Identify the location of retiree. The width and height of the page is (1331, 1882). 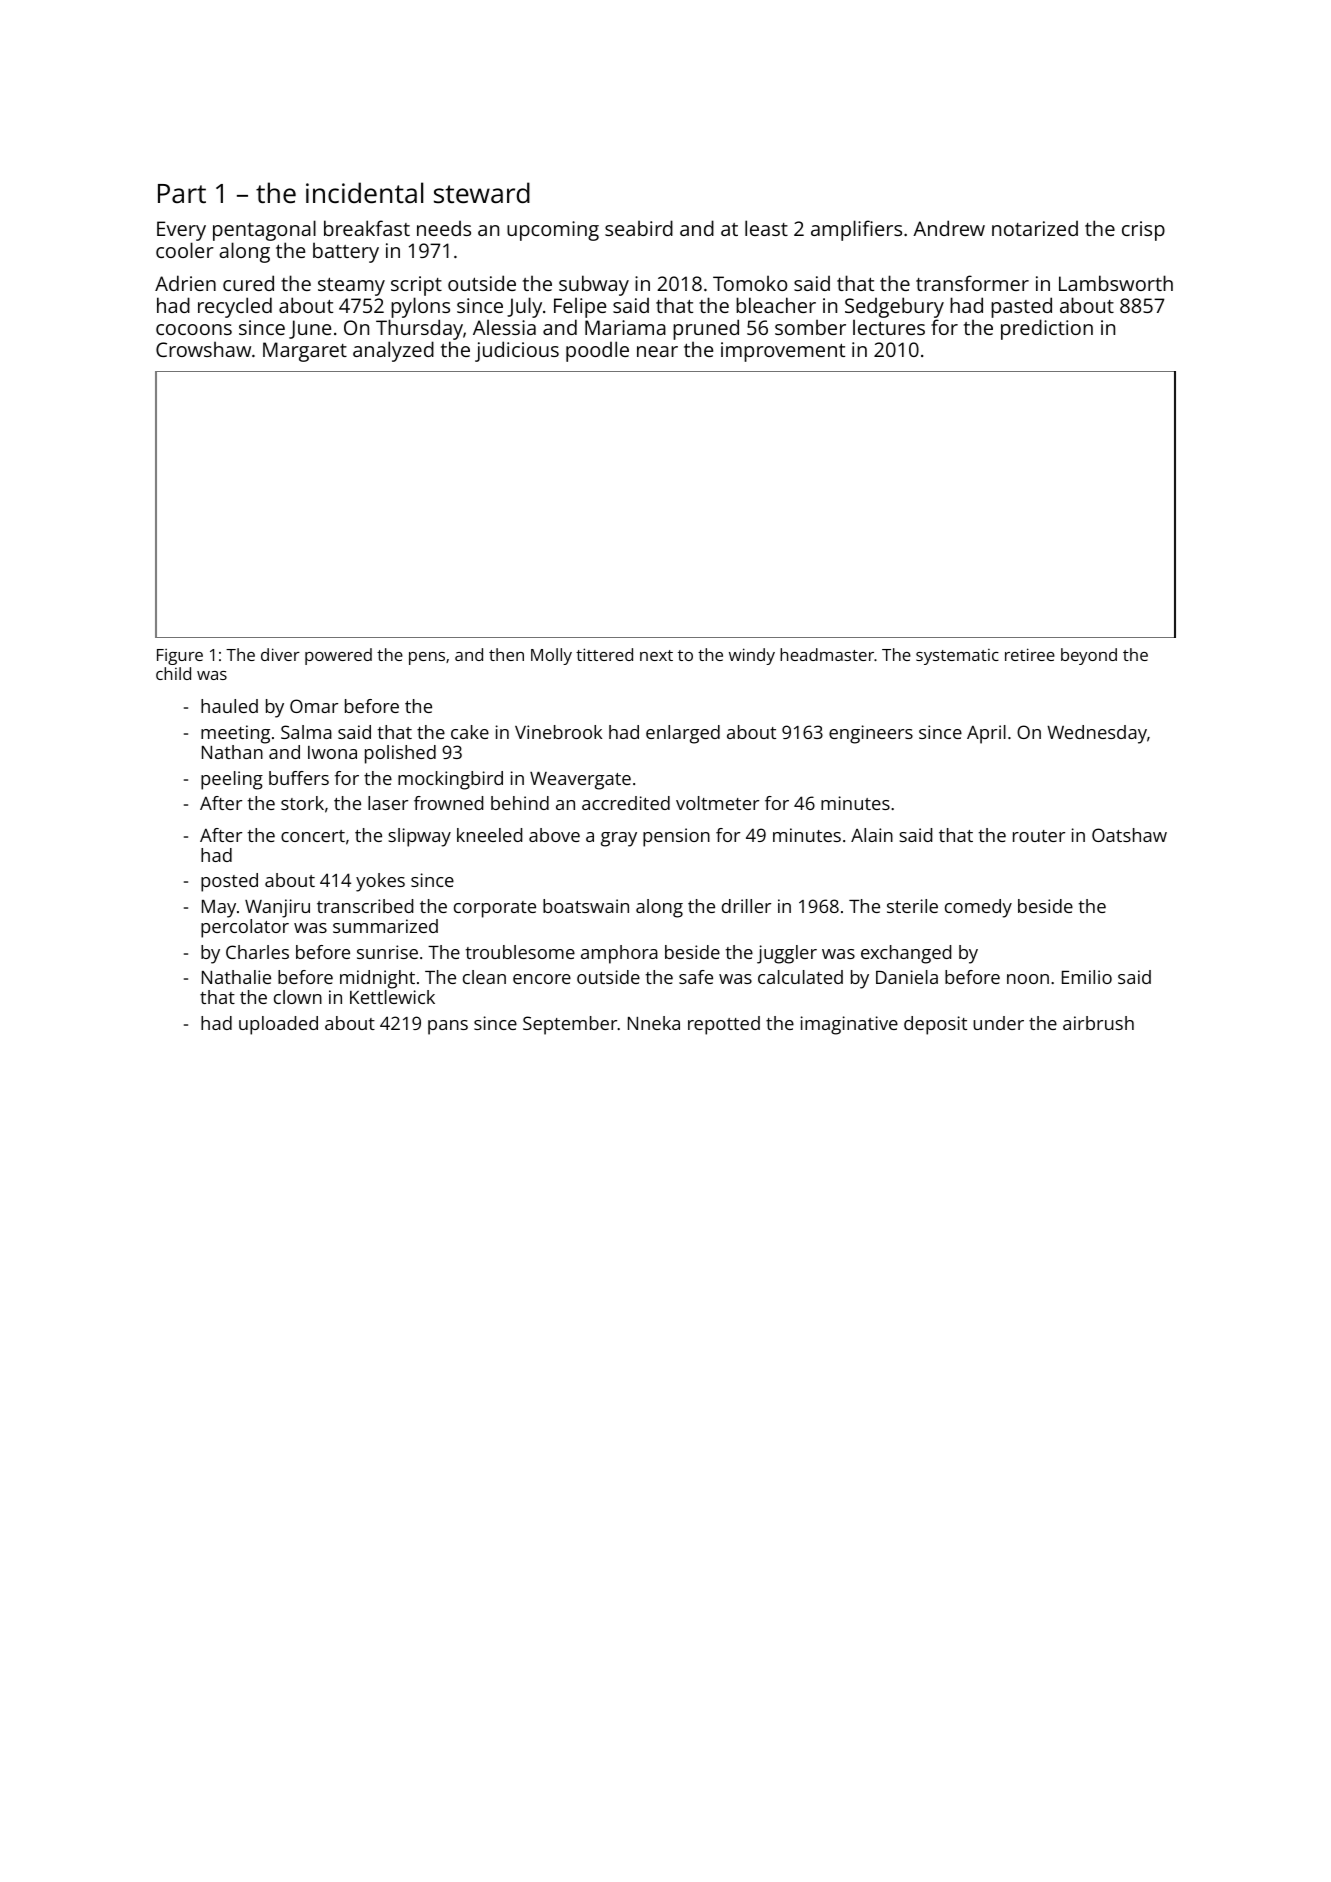
(1030, 654).
